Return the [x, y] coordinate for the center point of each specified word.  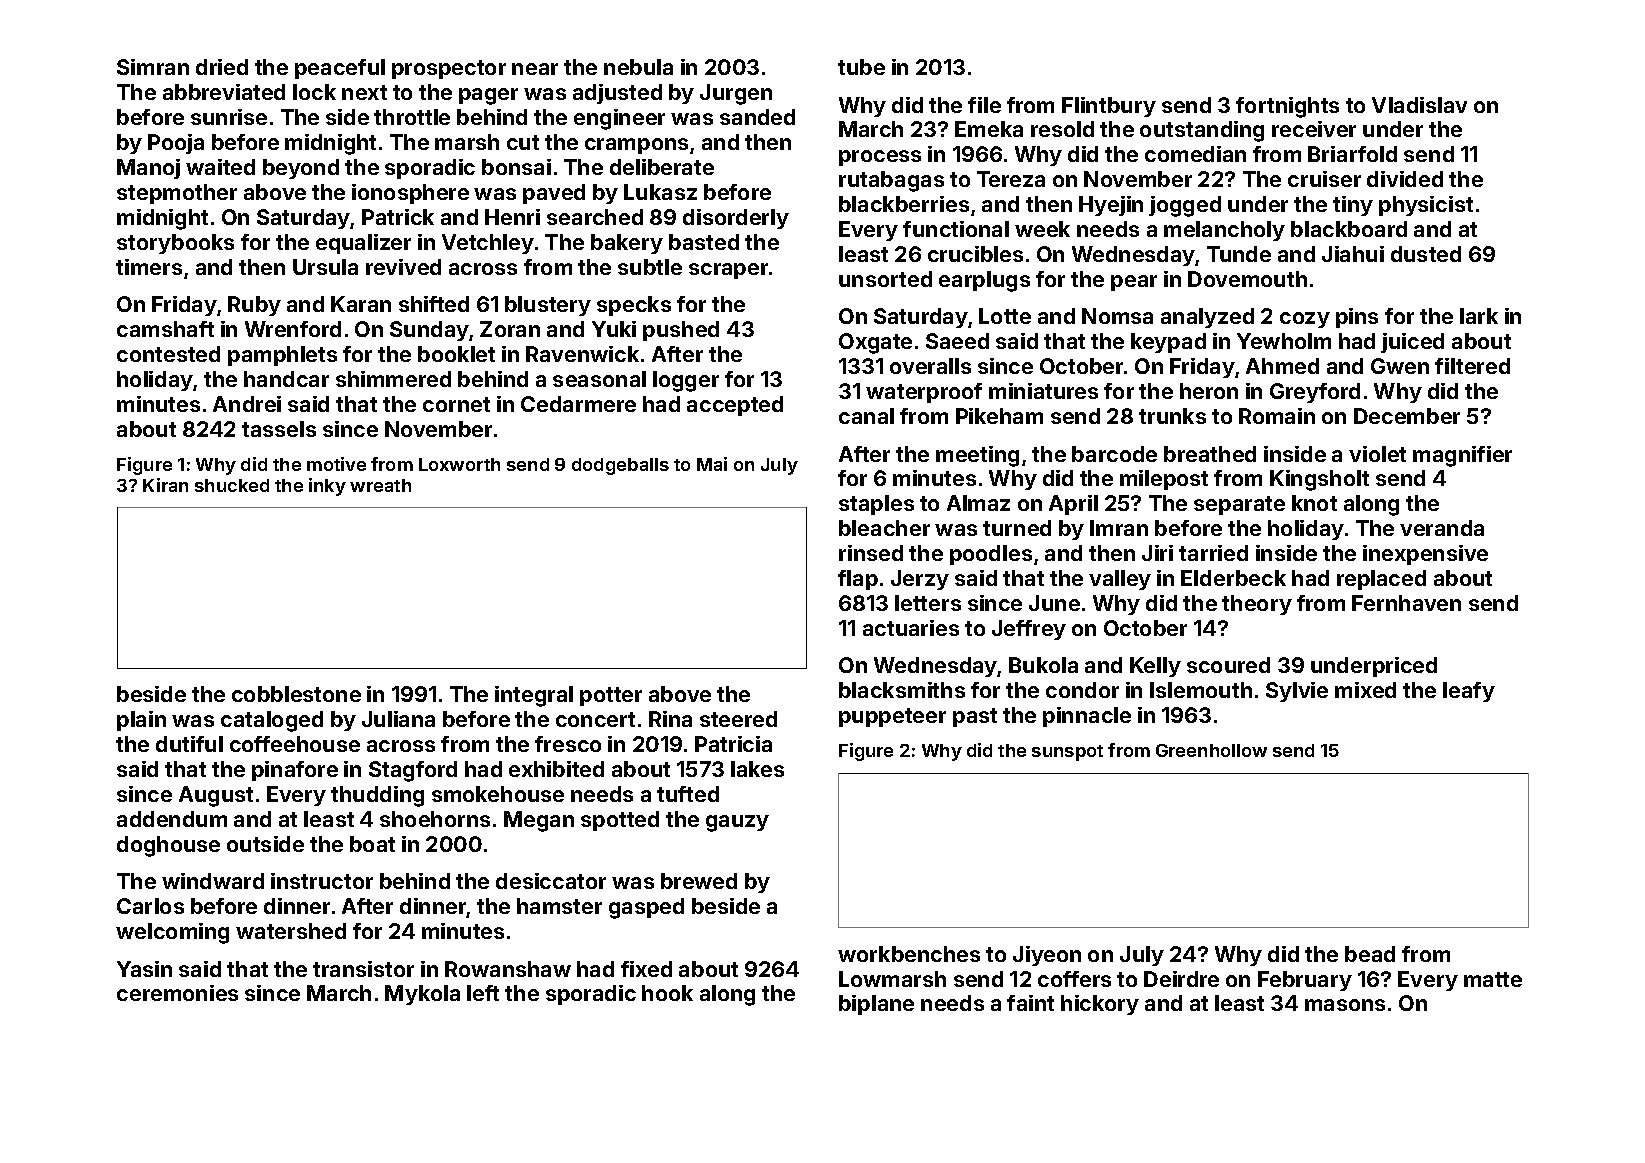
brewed [699, 881]
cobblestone [296, 694]
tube [861, 67]
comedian [1195, 154]
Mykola [422, 995]
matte [1493, 979]
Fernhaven [1406, 603]
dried [222, 67]
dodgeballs [620, 466]
